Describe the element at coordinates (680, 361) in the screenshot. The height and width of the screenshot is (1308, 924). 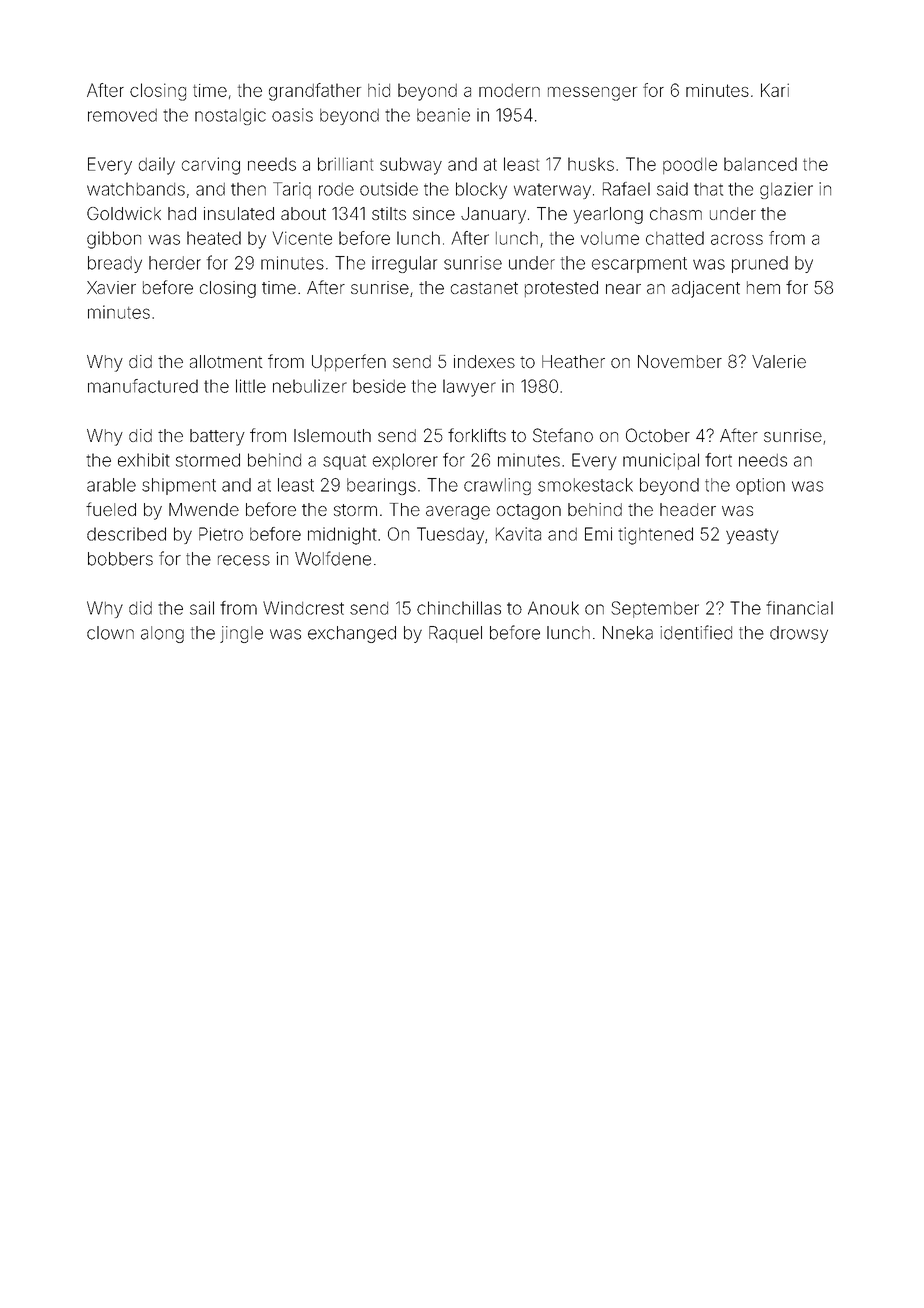
I see `November` at that location.
